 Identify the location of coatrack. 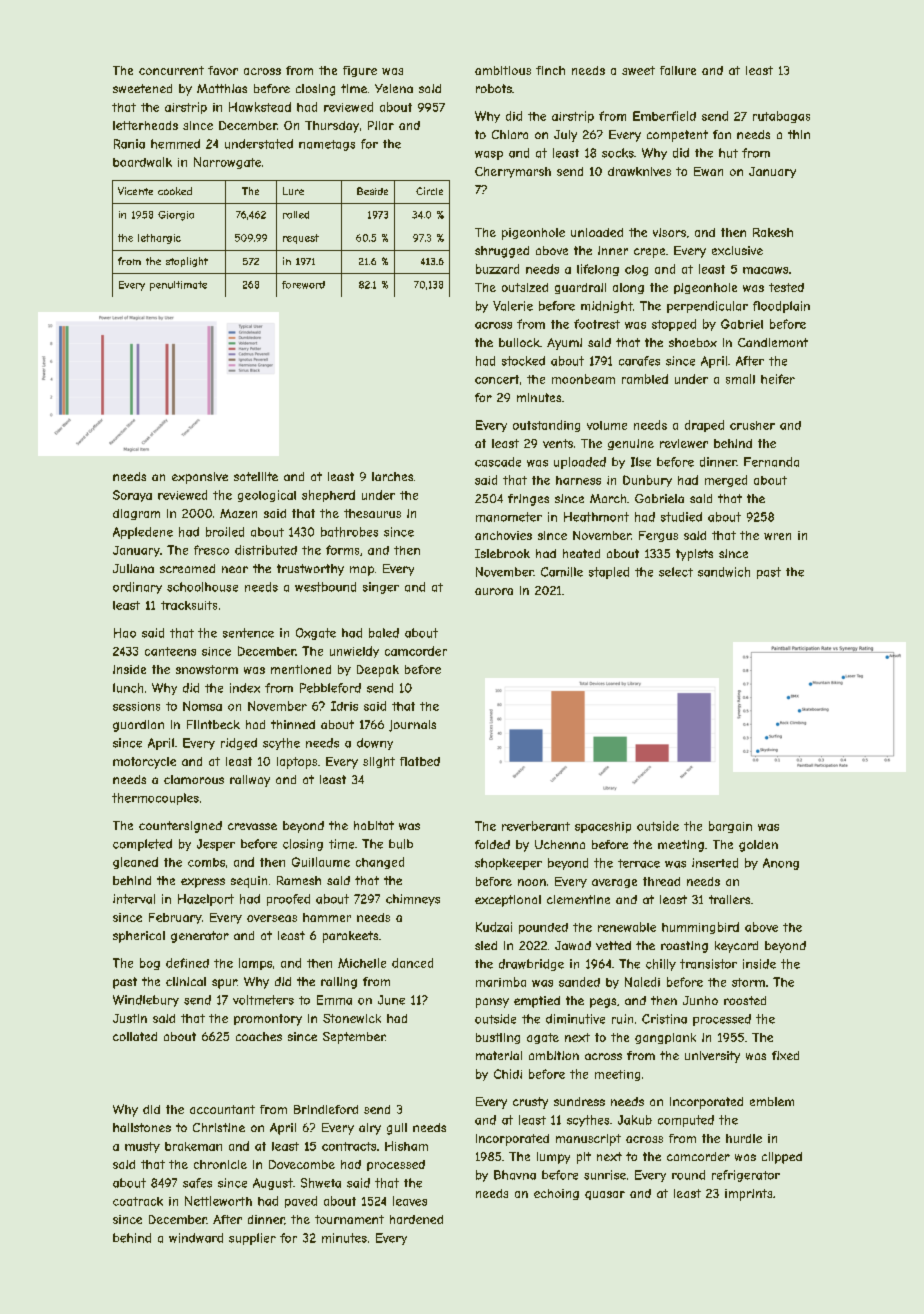
(138, 1201).
